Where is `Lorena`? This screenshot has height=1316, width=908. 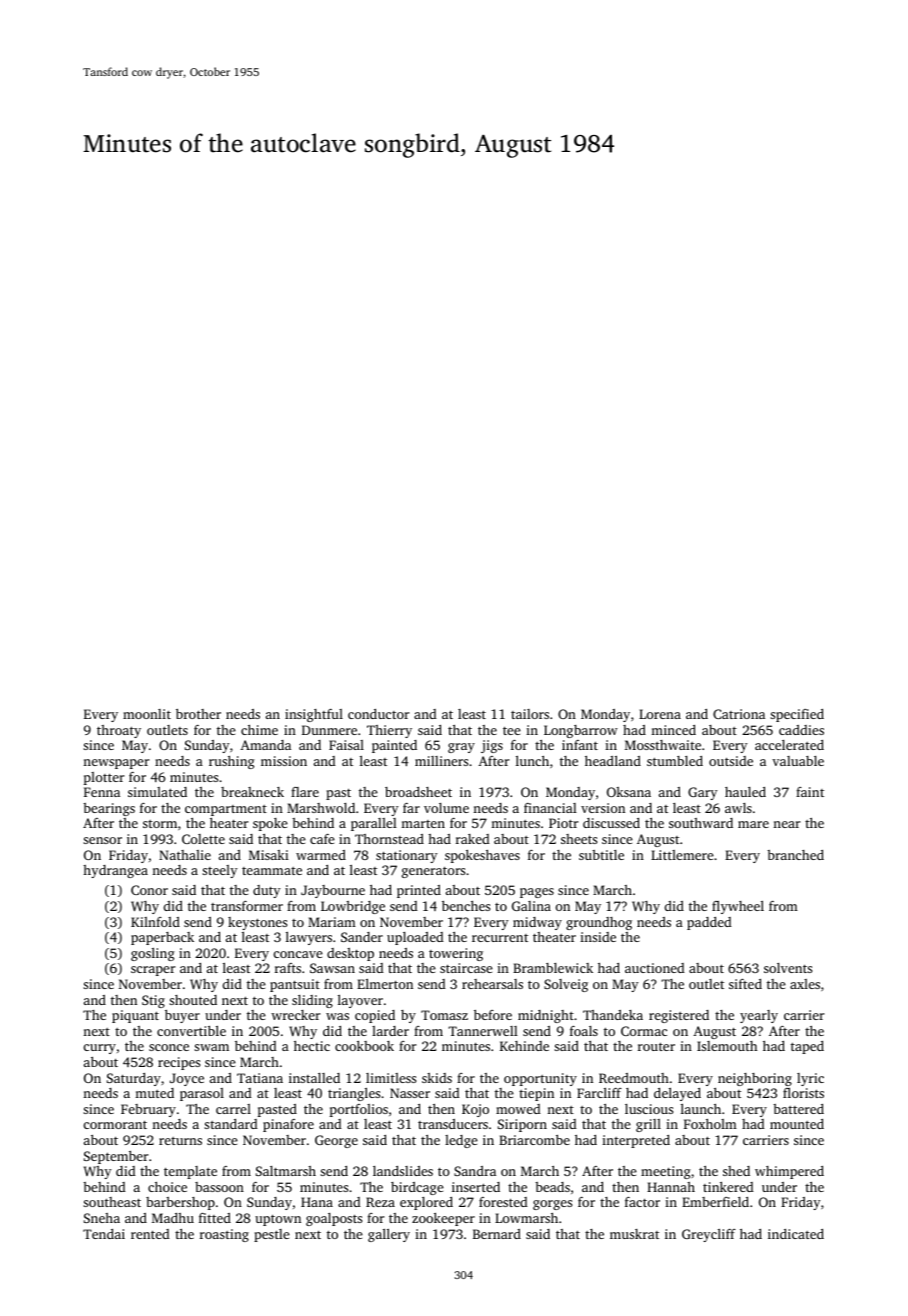
Lorena is located at coordinates (660, 714).
